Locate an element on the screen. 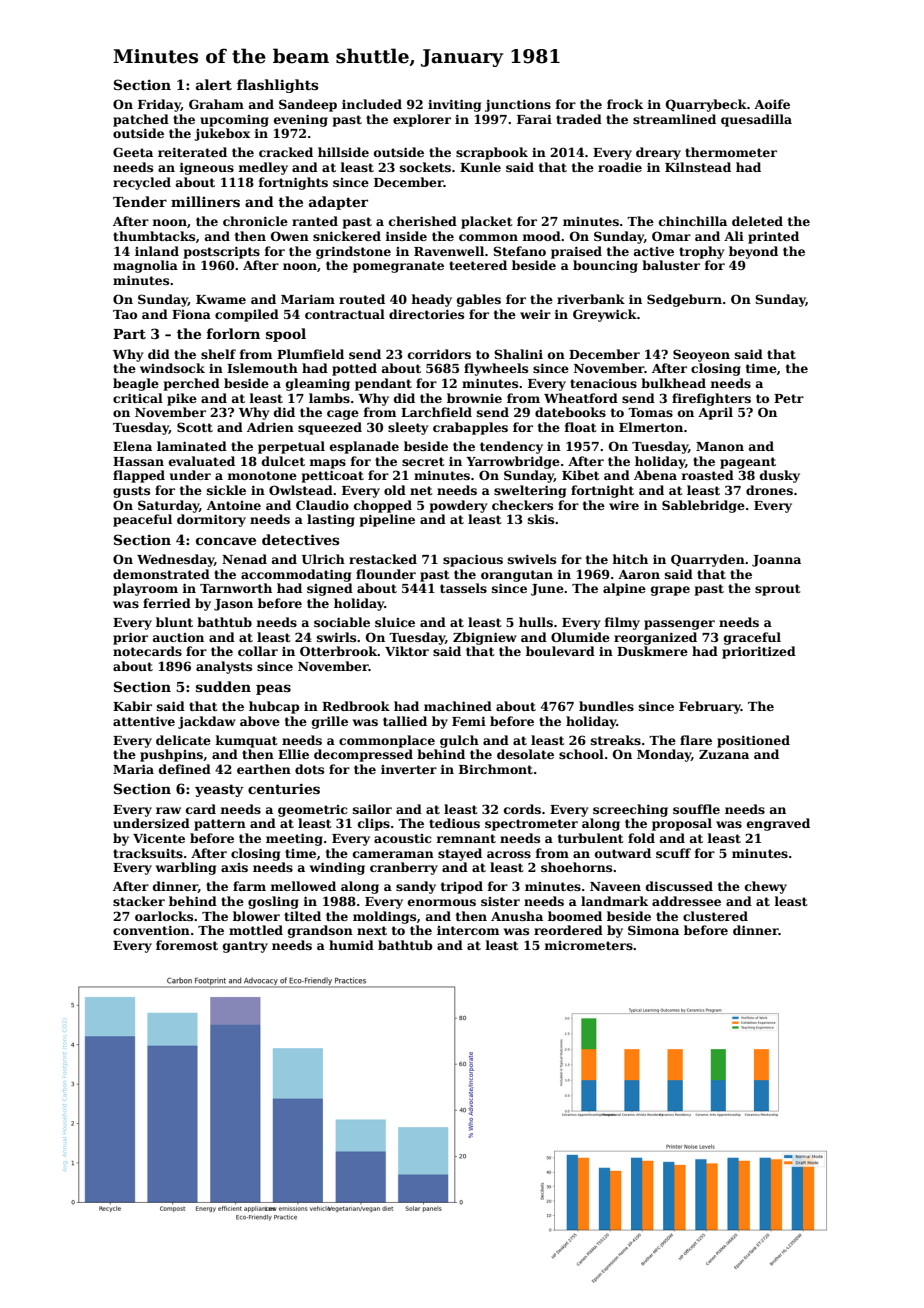  Abena is located at coordinates (655, 475).
